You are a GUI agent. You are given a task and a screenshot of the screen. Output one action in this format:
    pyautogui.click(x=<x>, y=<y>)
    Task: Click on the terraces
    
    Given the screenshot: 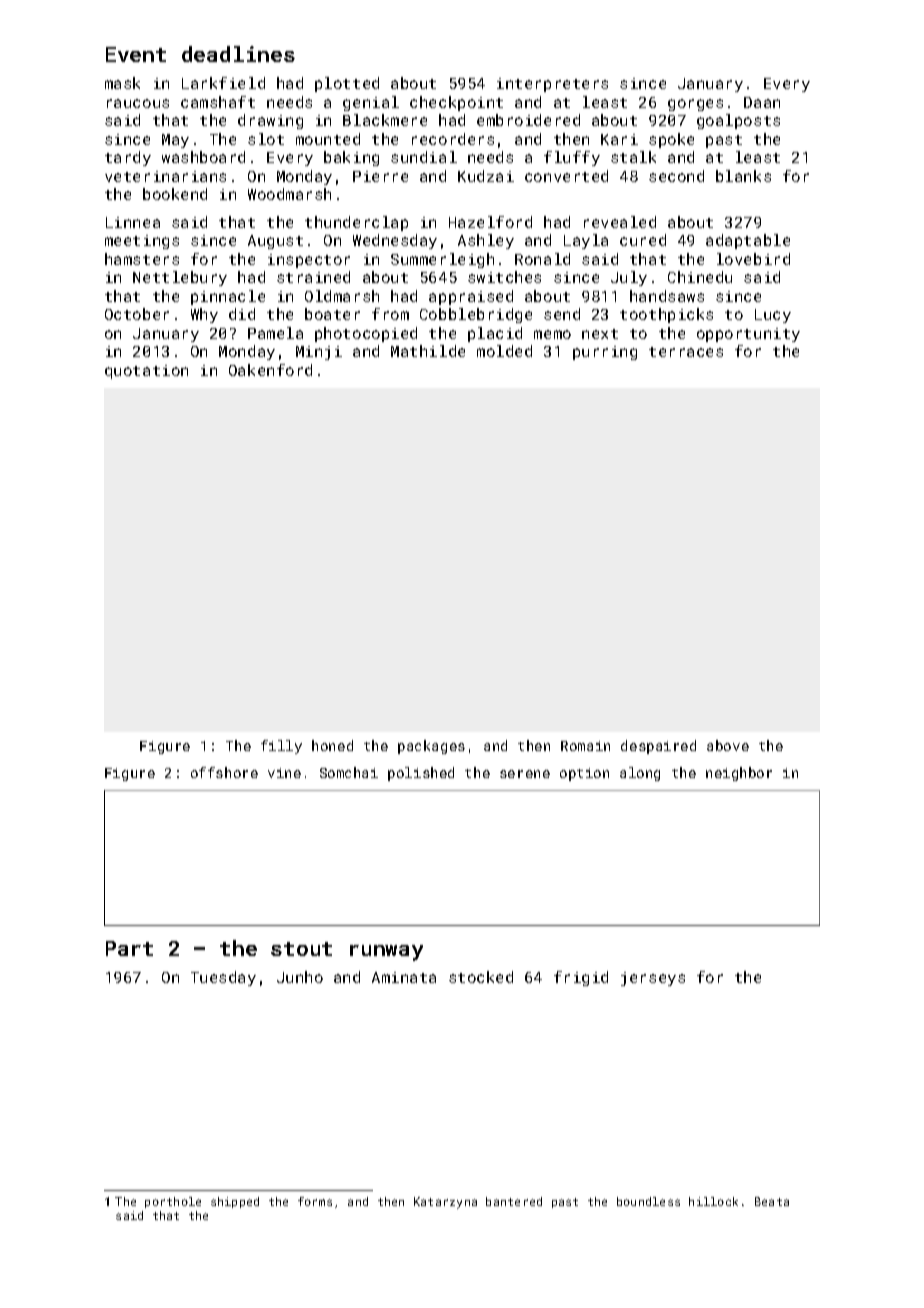 What is the action you would take?
    pyautogui.click(x=686, y=352)
